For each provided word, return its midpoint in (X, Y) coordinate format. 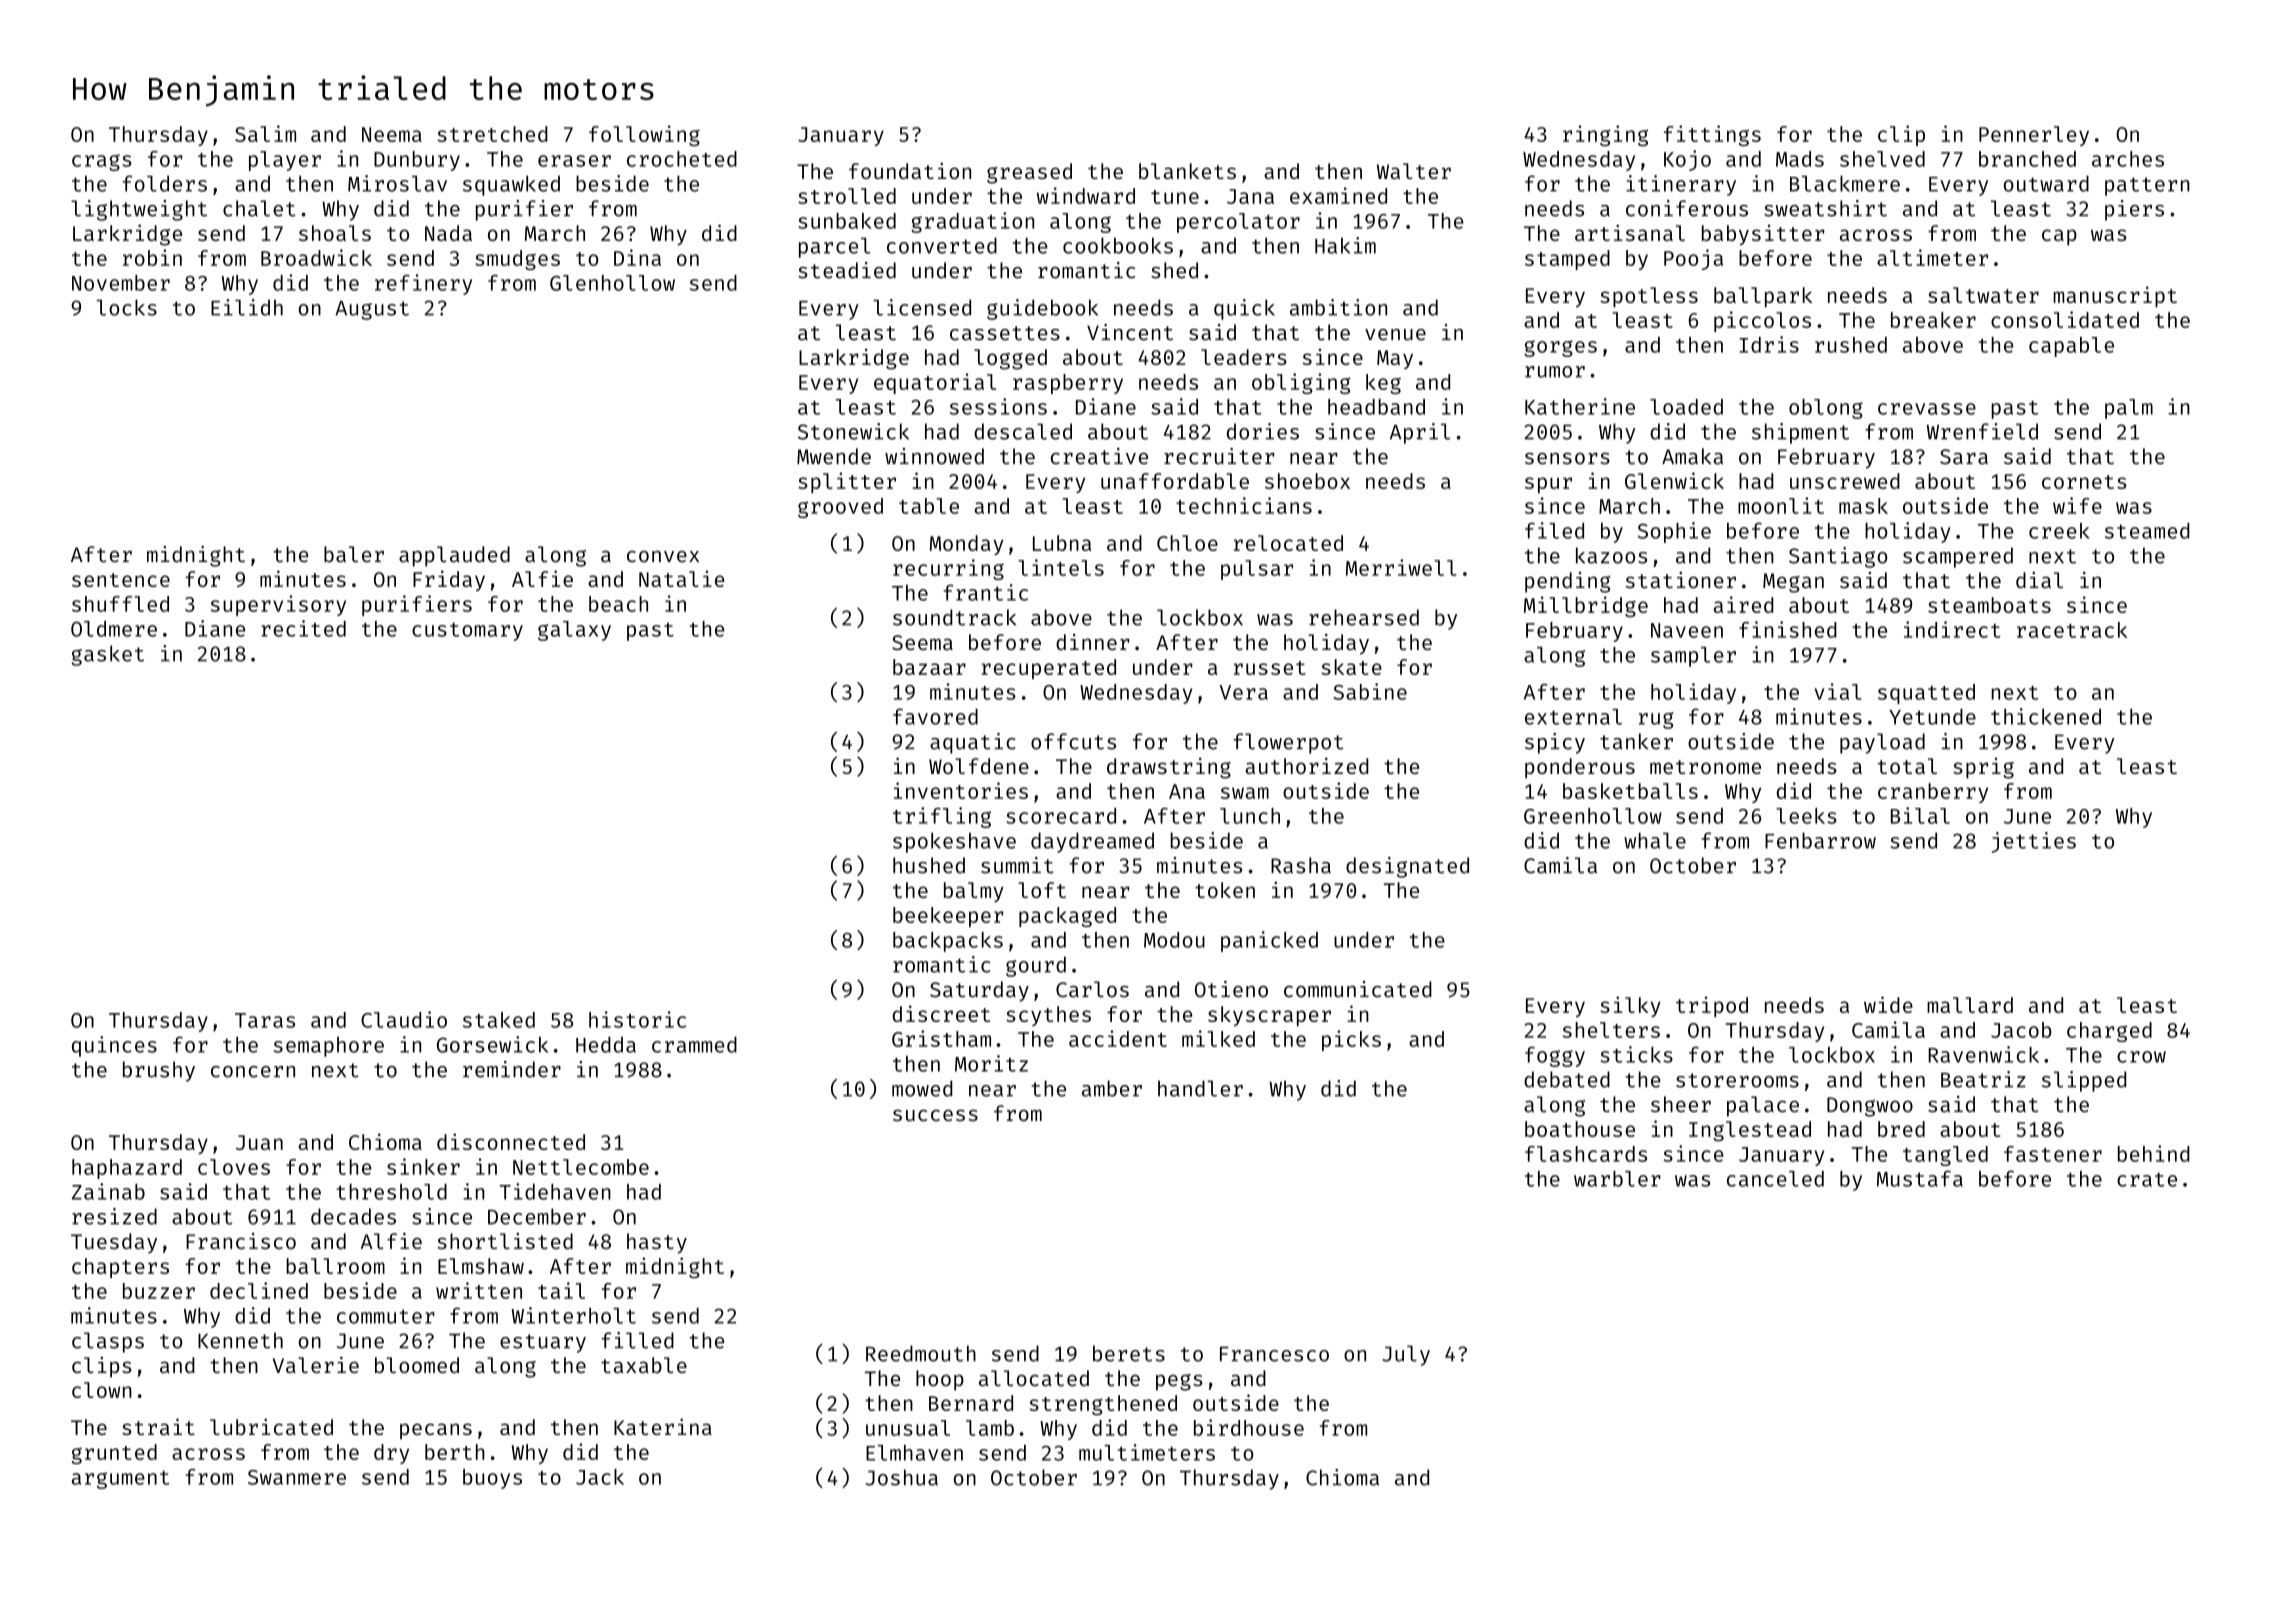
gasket (108, 655)
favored (935, 716)
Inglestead (1750, 1131)
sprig (1983, 768)
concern (253, 1072)
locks (127, 307)
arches (2128, 159)
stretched (492, 134)
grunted (114, 1454)
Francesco (1274, 1354)
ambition (1338, 307)
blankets (1187, 171)
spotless (1649, 297)
